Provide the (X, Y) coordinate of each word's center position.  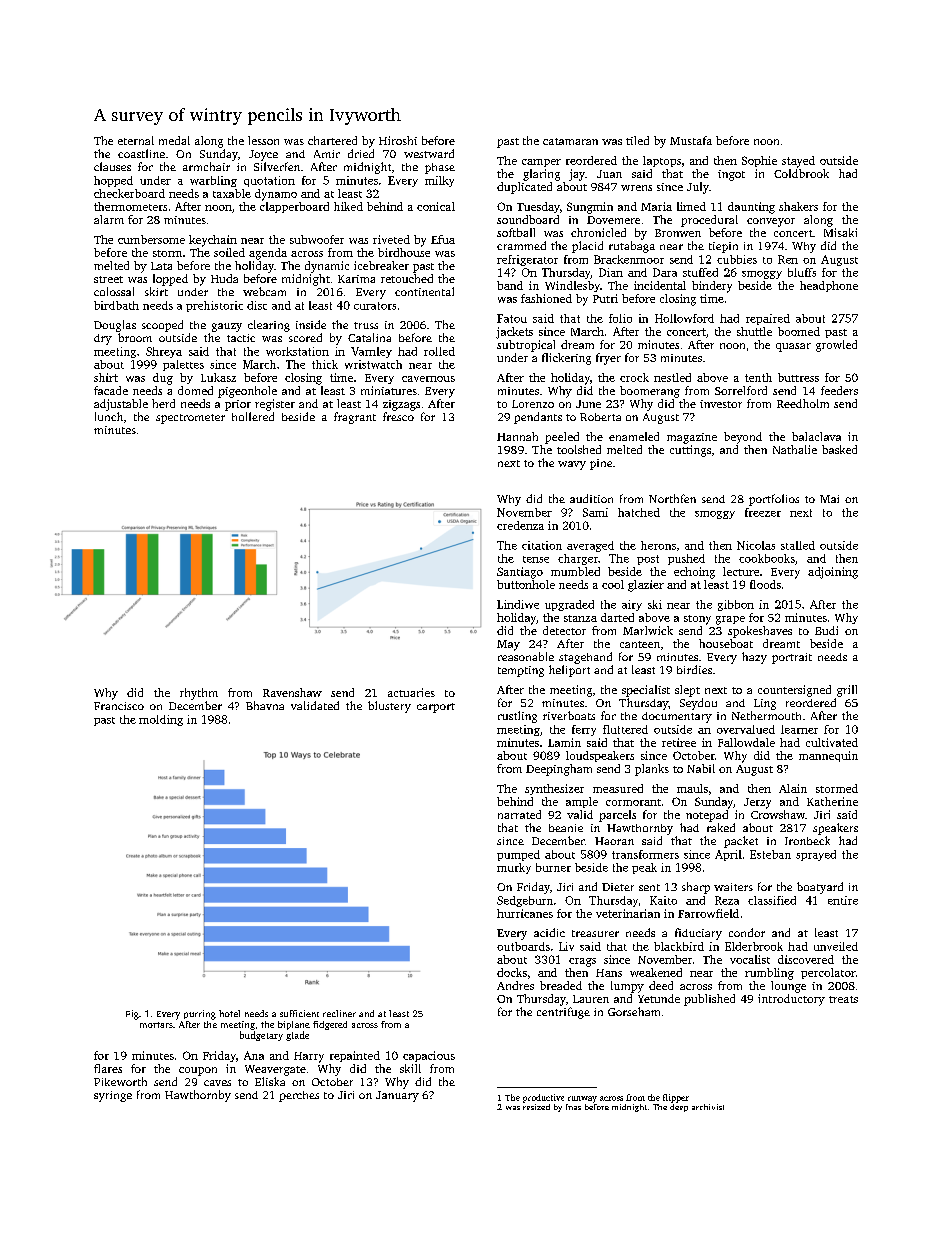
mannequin (828, 756)
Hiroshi (398, 140)
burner (553, 867)
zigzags (401, 405)
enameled (634, 436)
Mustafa (691, 140)
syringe (113, 1096)
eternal (136, 140)
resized (536, 1107)
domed (195, 390)
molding (161, 720)
